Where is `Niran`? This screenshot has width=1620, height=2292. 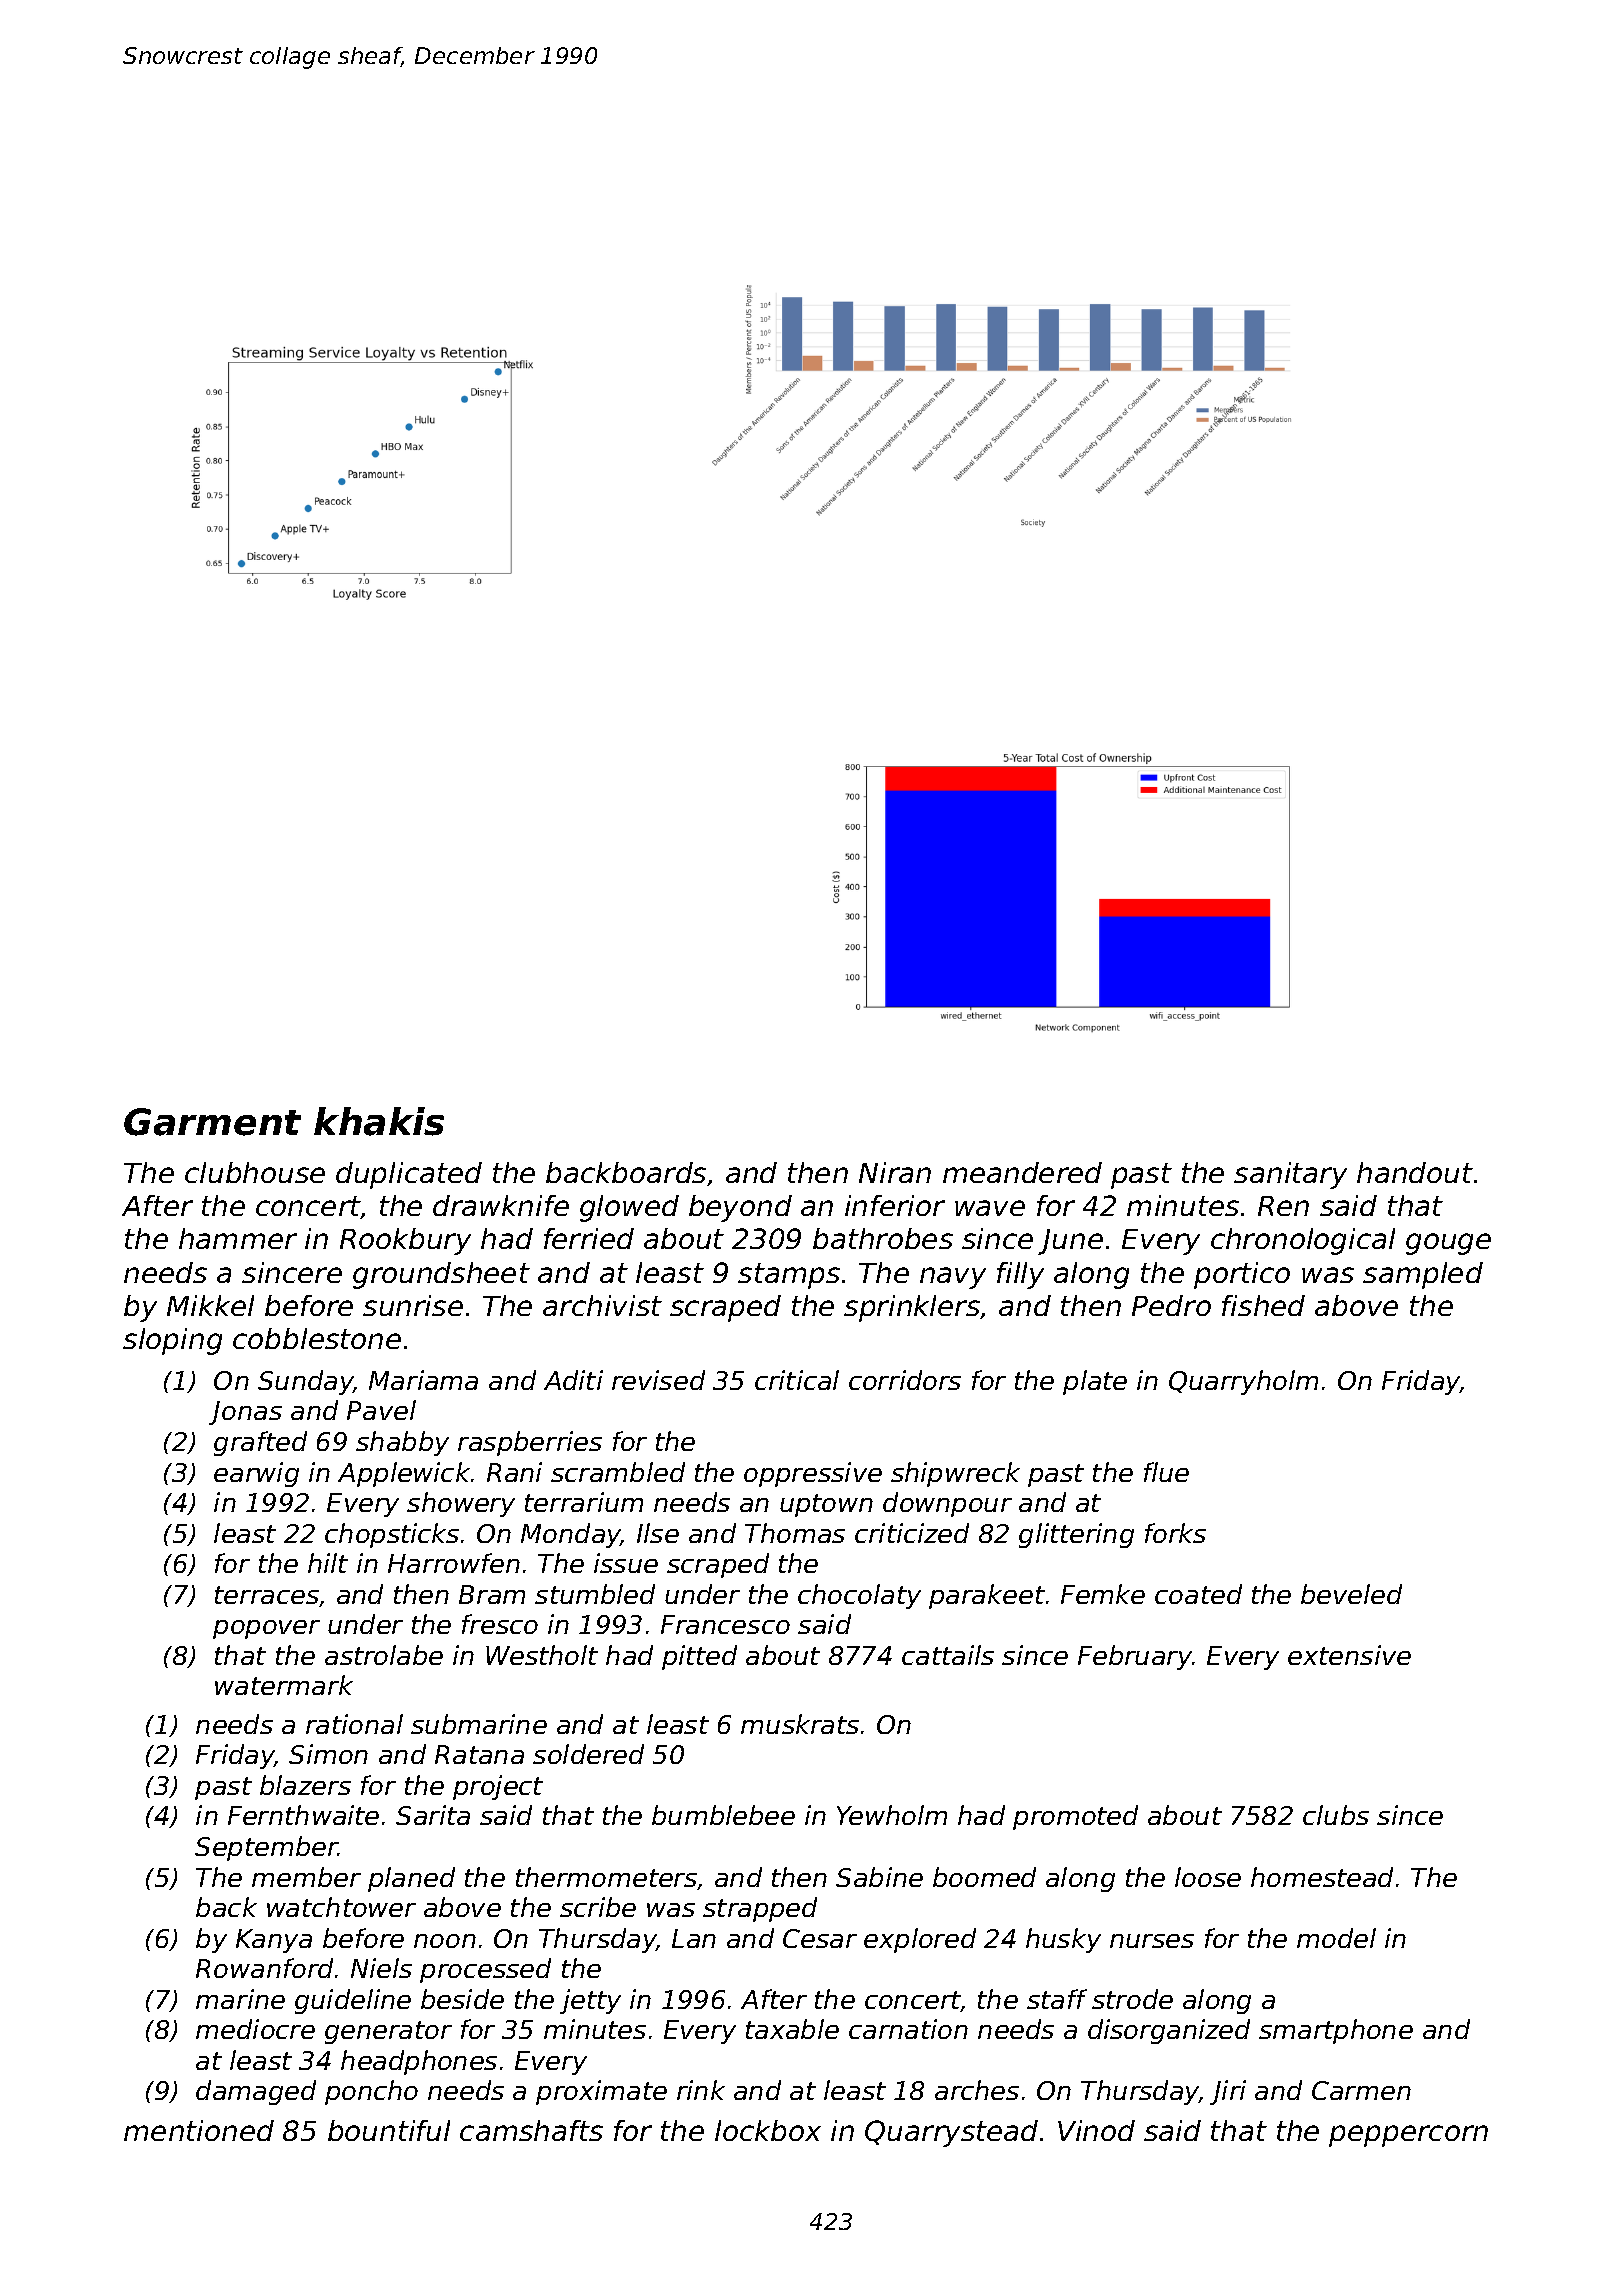
Niran is located at coordinates (895, 1172).
